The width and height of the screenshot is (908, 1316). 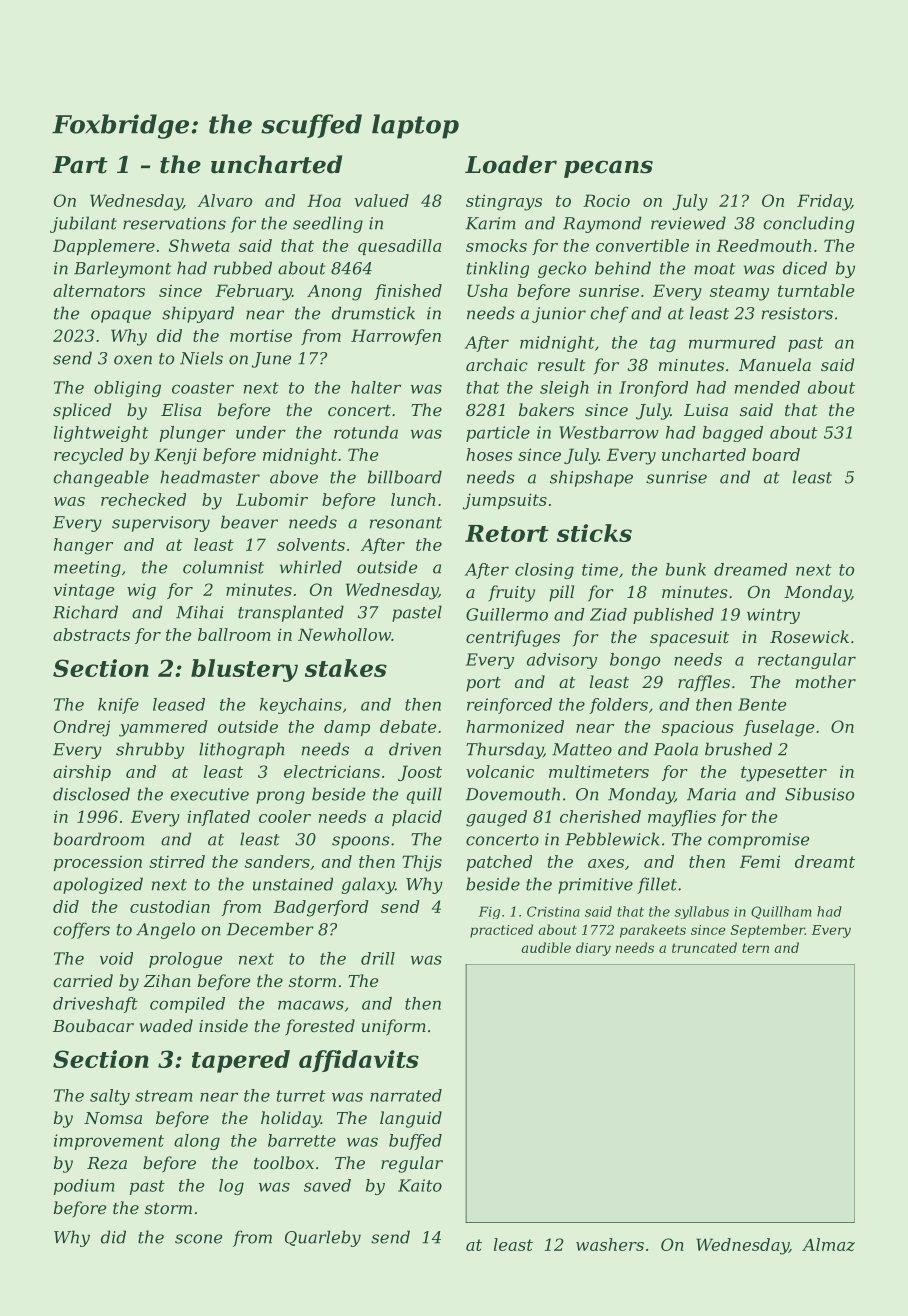 What do you see at coordinates (198, 1239) in the screenshot?
I see `scone` at bounding box center [198, 1239].
